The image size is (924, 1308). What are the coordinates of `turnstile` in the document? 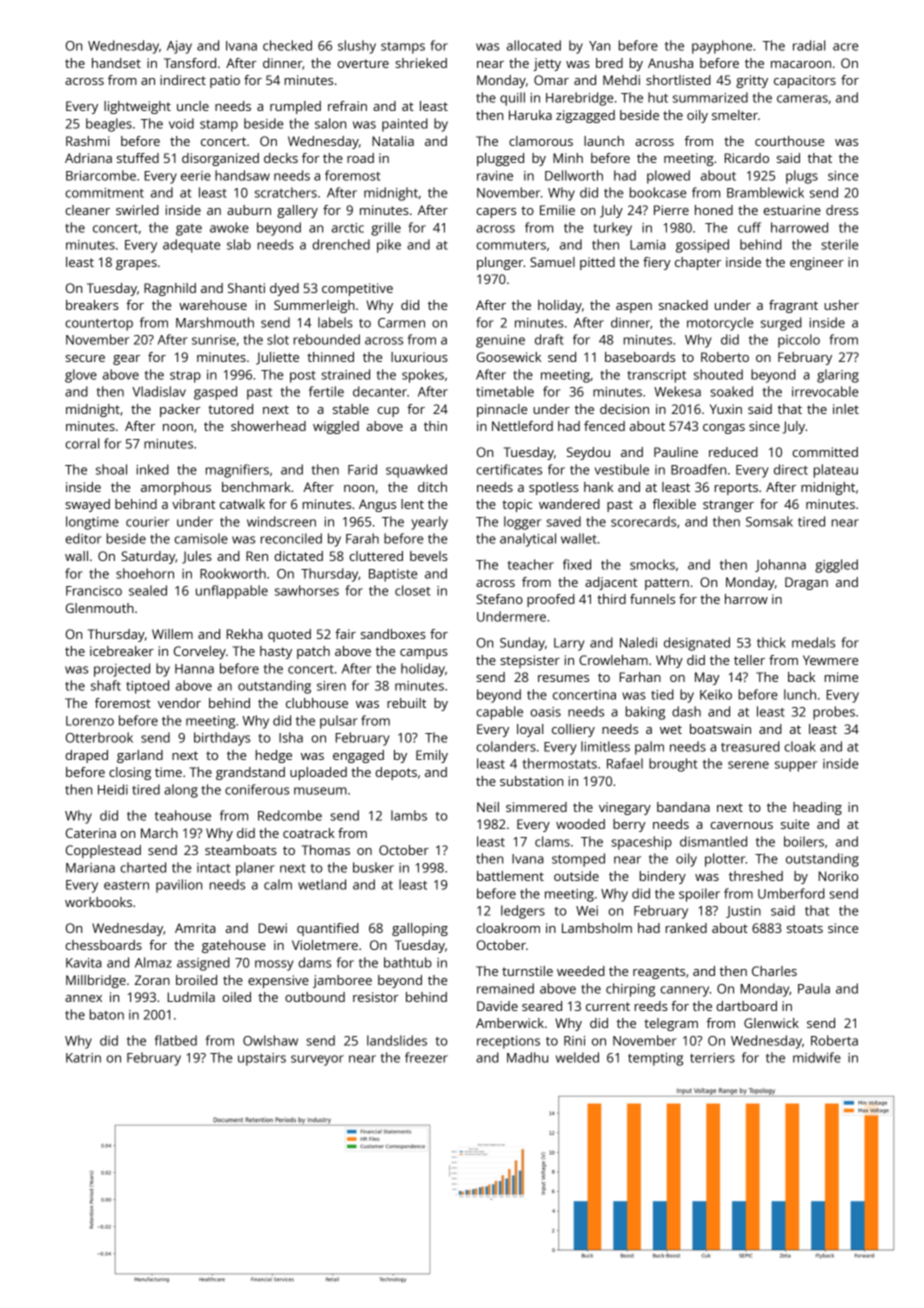 It's located at (527, 971).
